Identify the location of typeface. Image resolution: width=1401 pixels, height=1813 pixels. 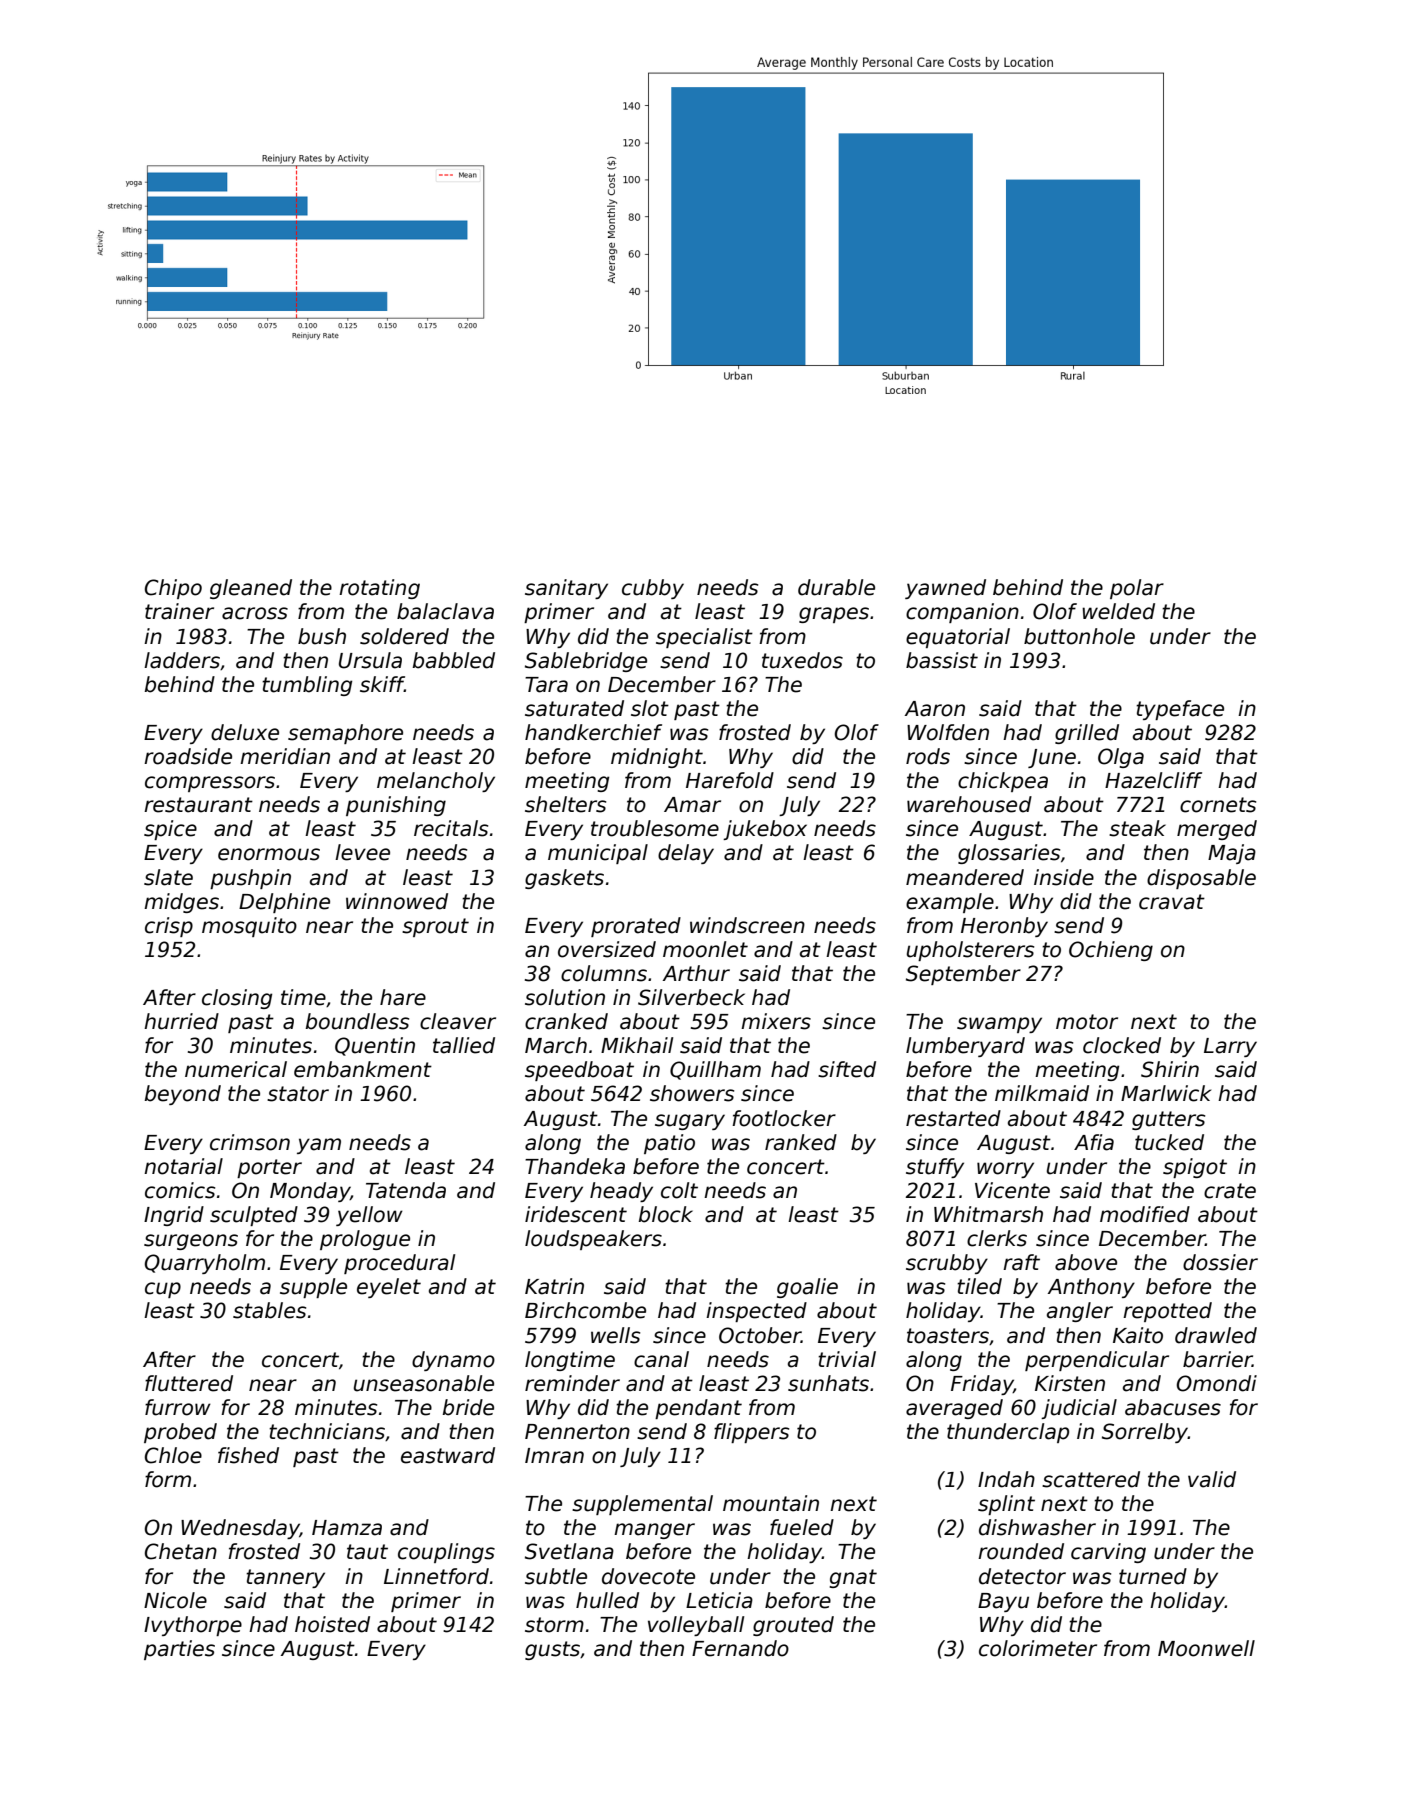
(1180, 710).
